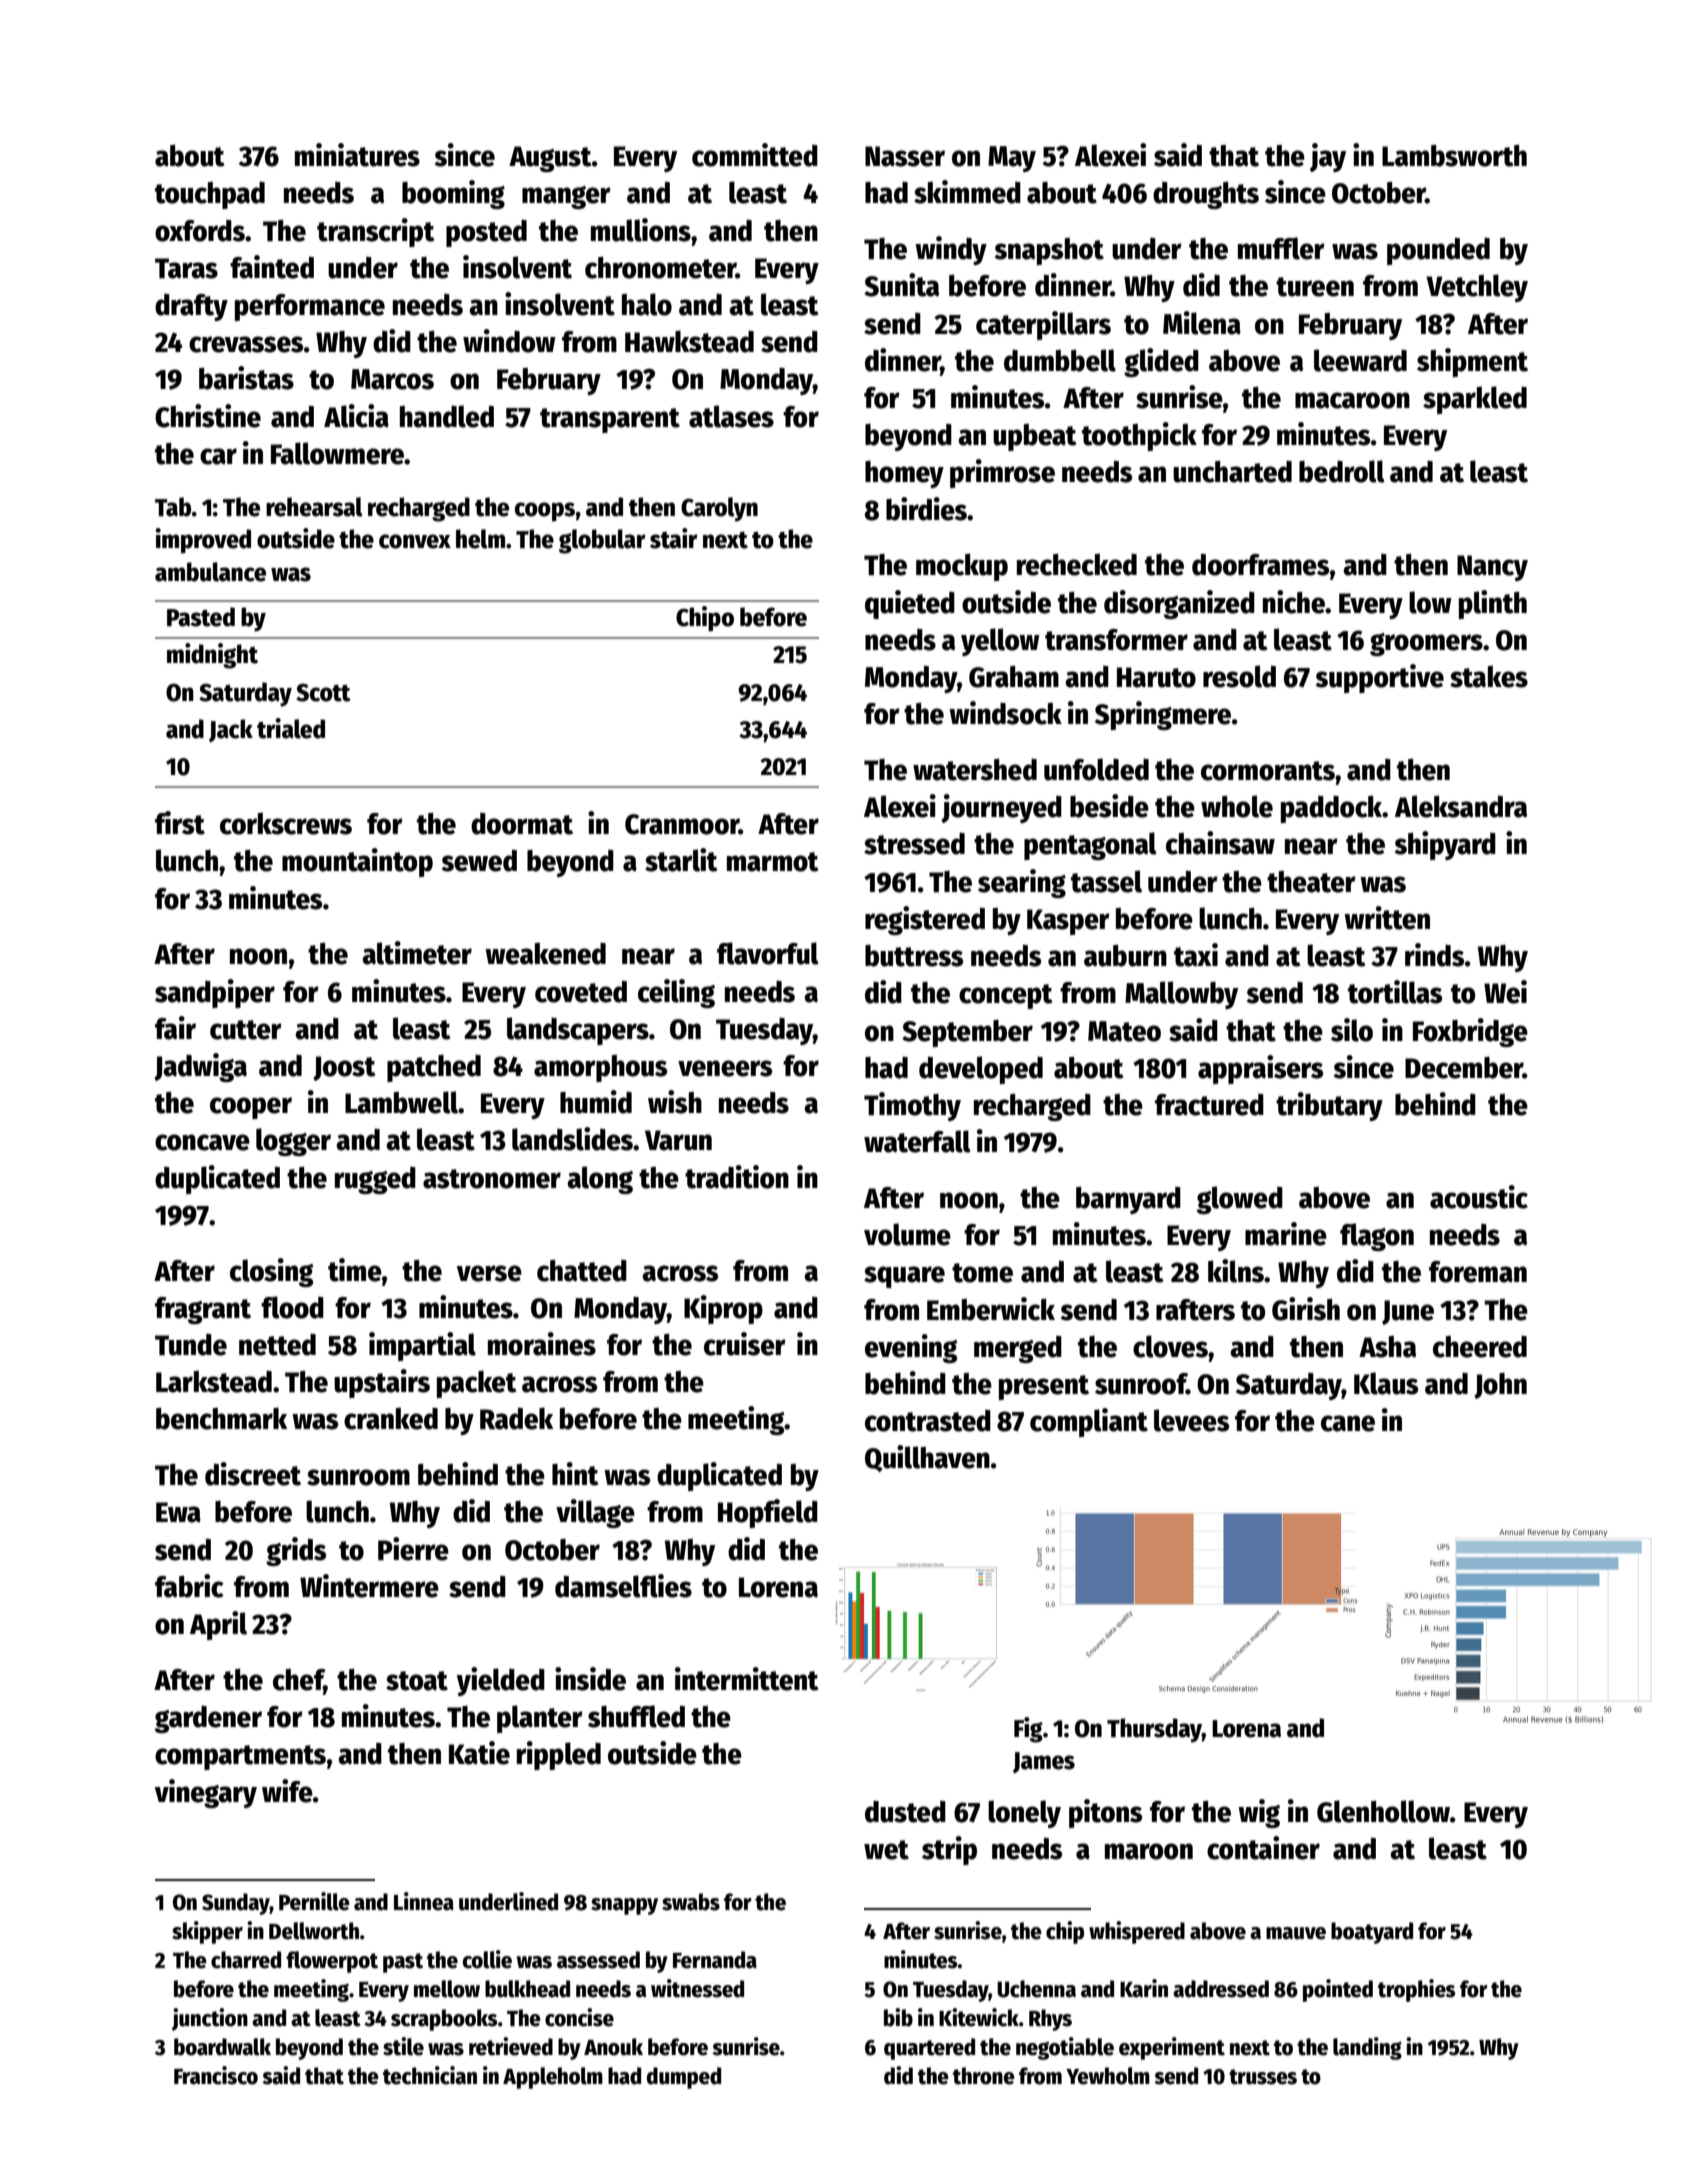 The width and height of the document is (1683, 2178). I want to click on skimmed, so click(967, 192).
